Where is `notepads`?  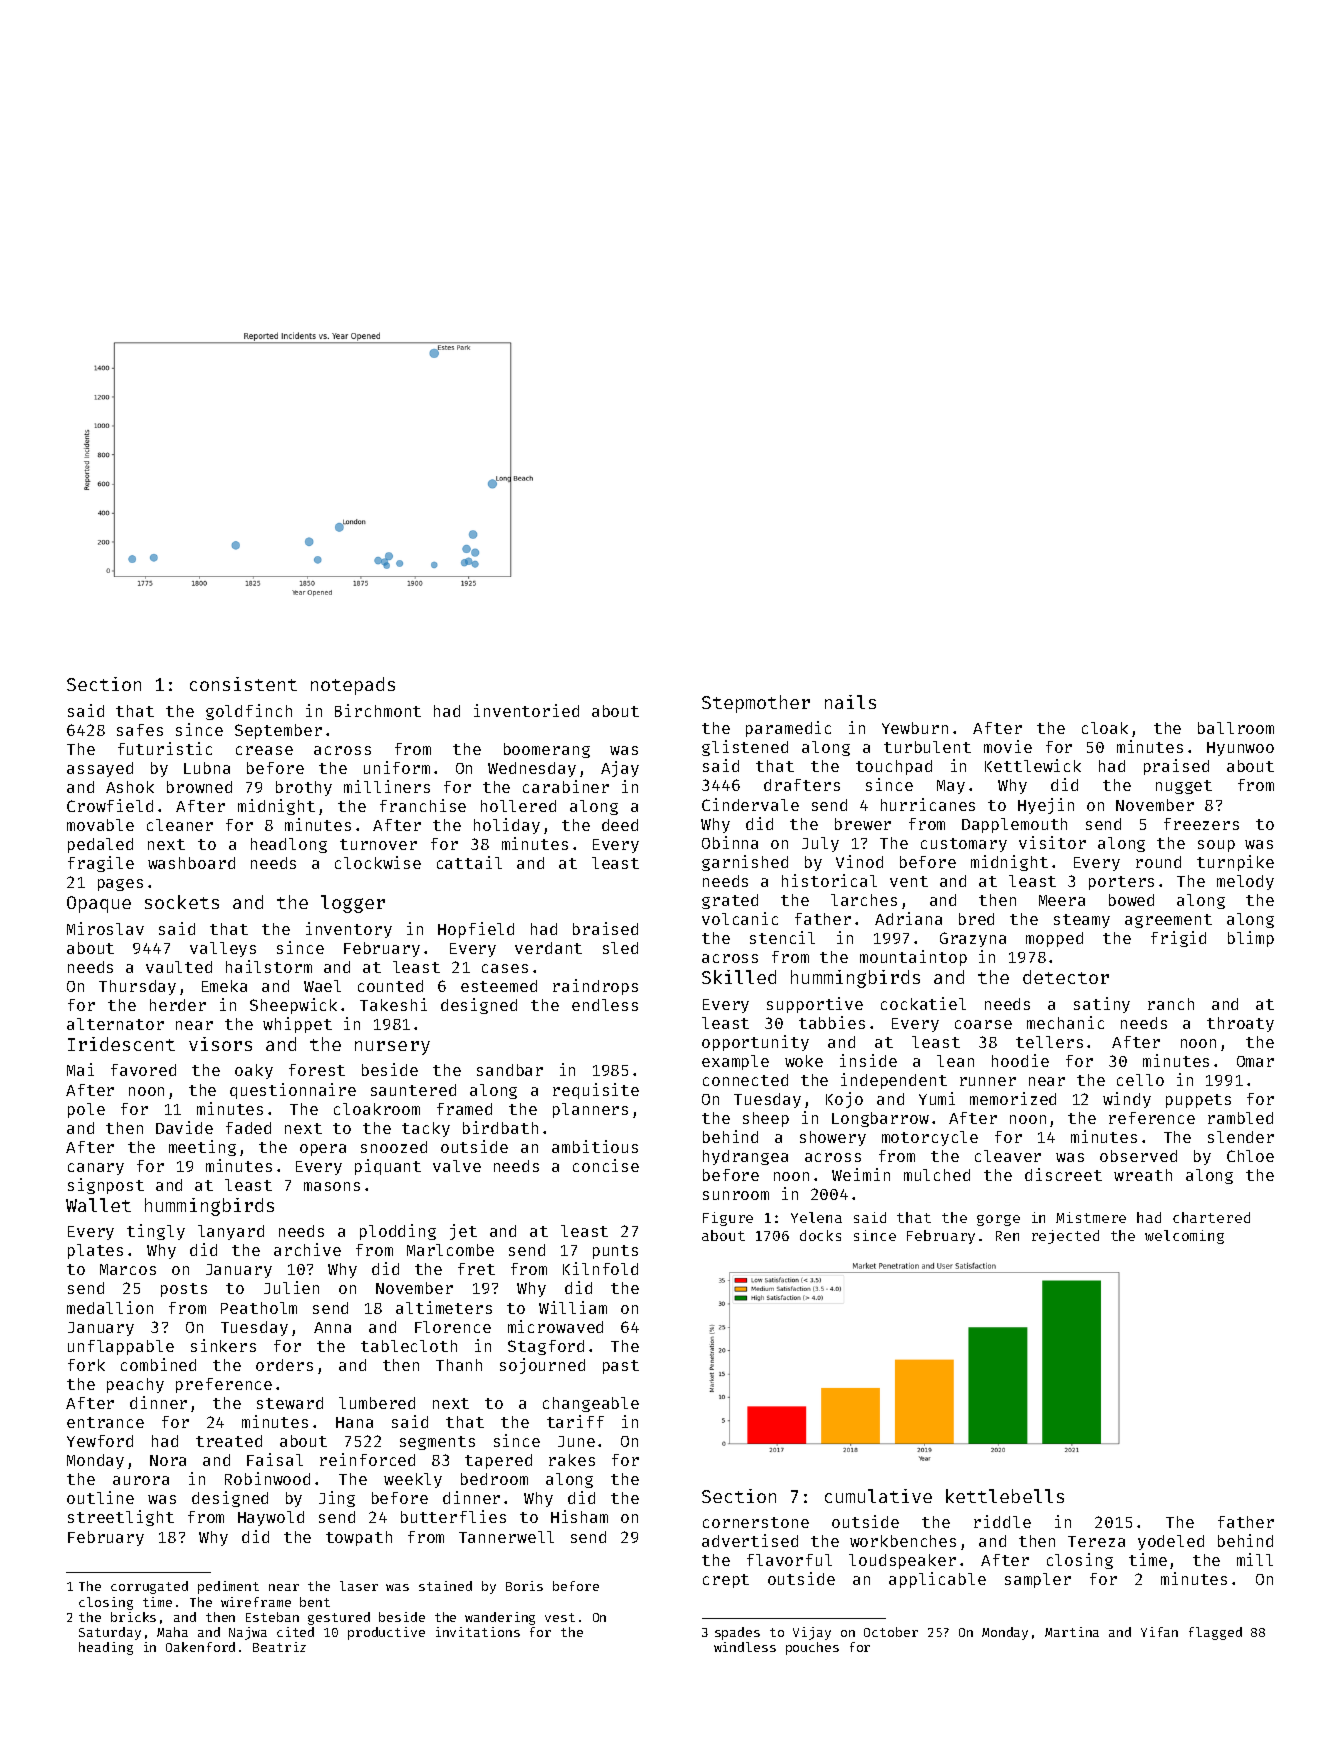
notepads is located at coordinates (353, 686).
